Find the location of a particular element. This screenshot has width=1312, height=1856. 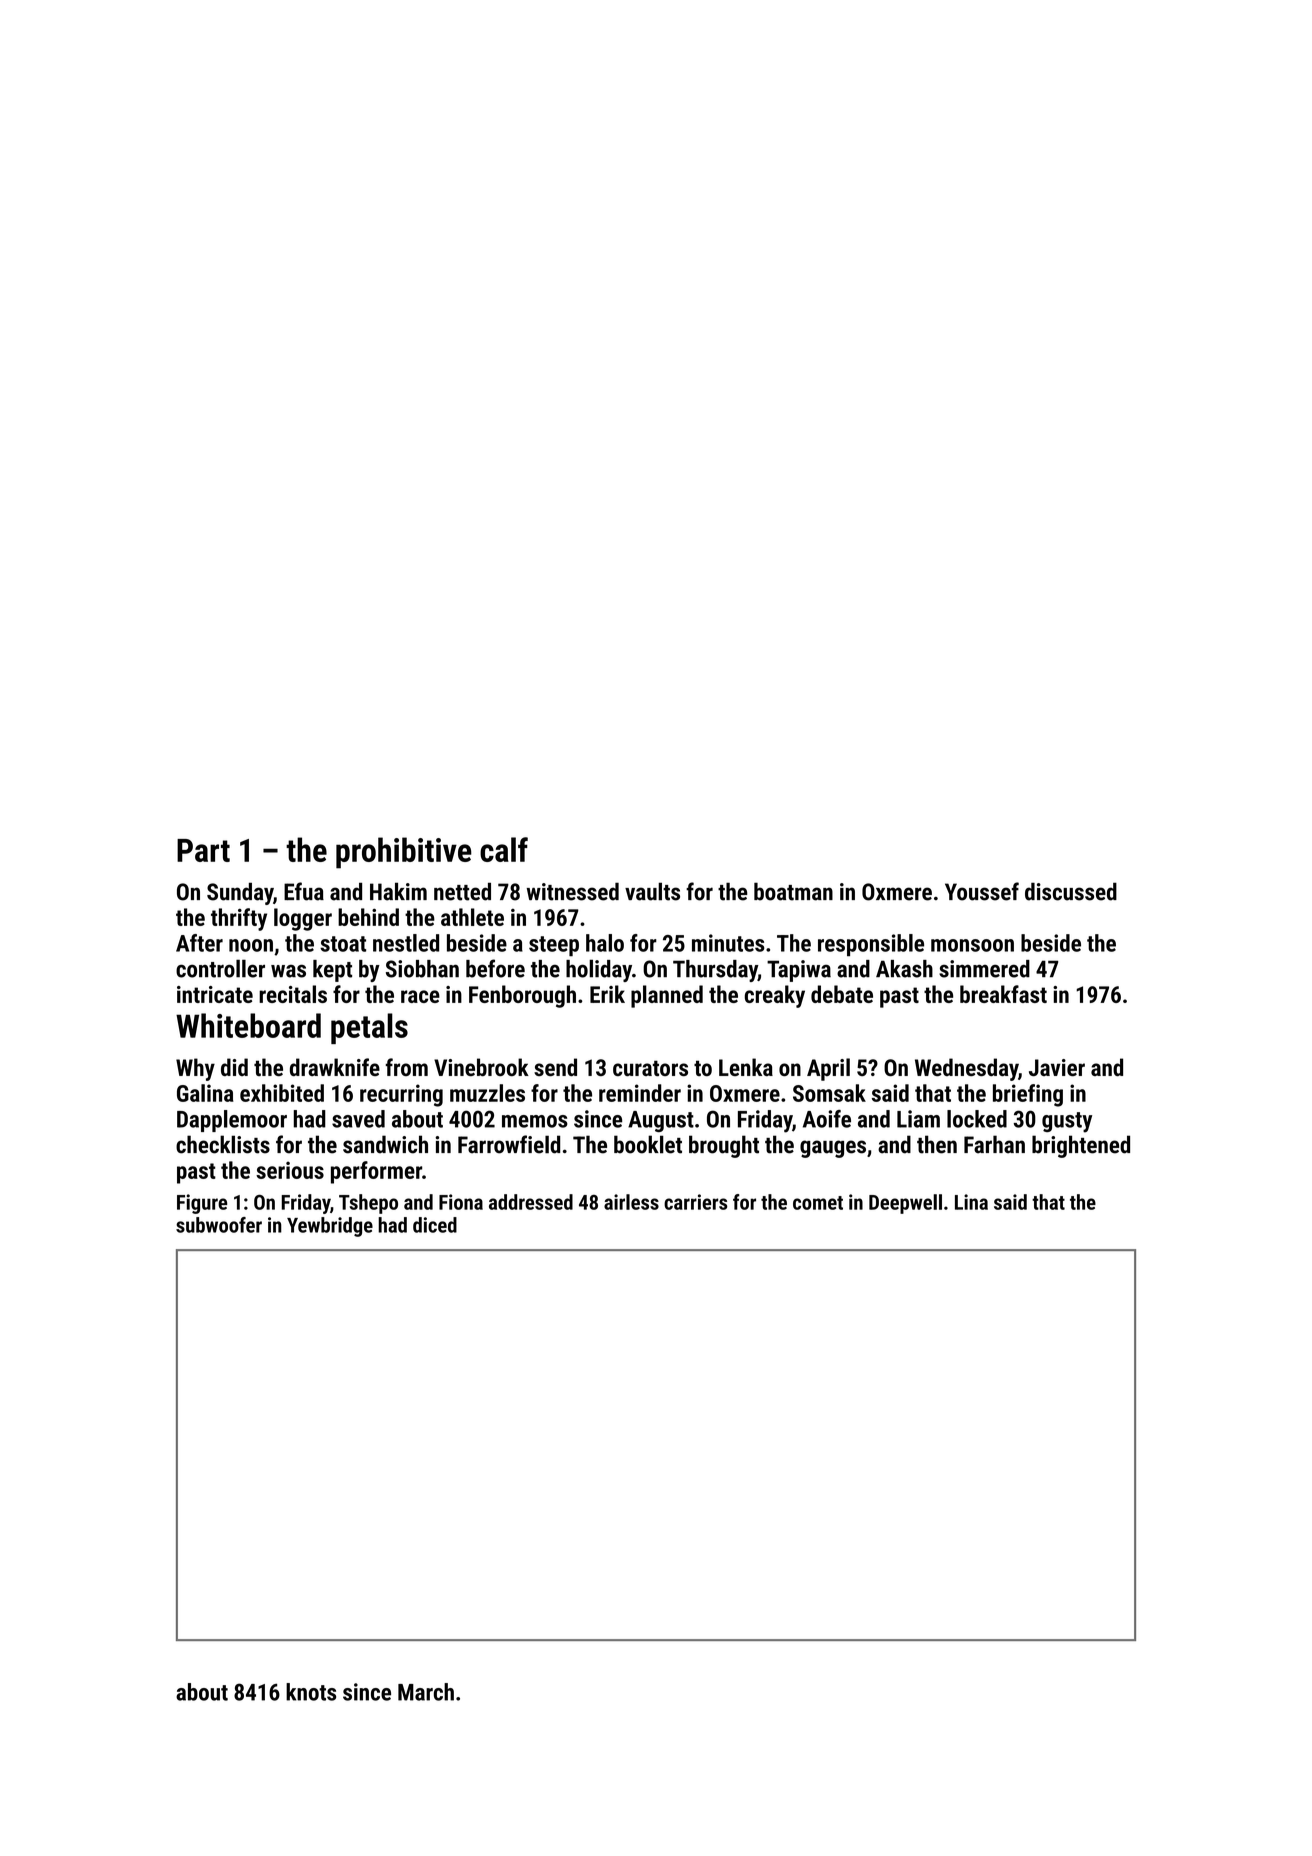

minutes is located at coordinates (728, 943).
